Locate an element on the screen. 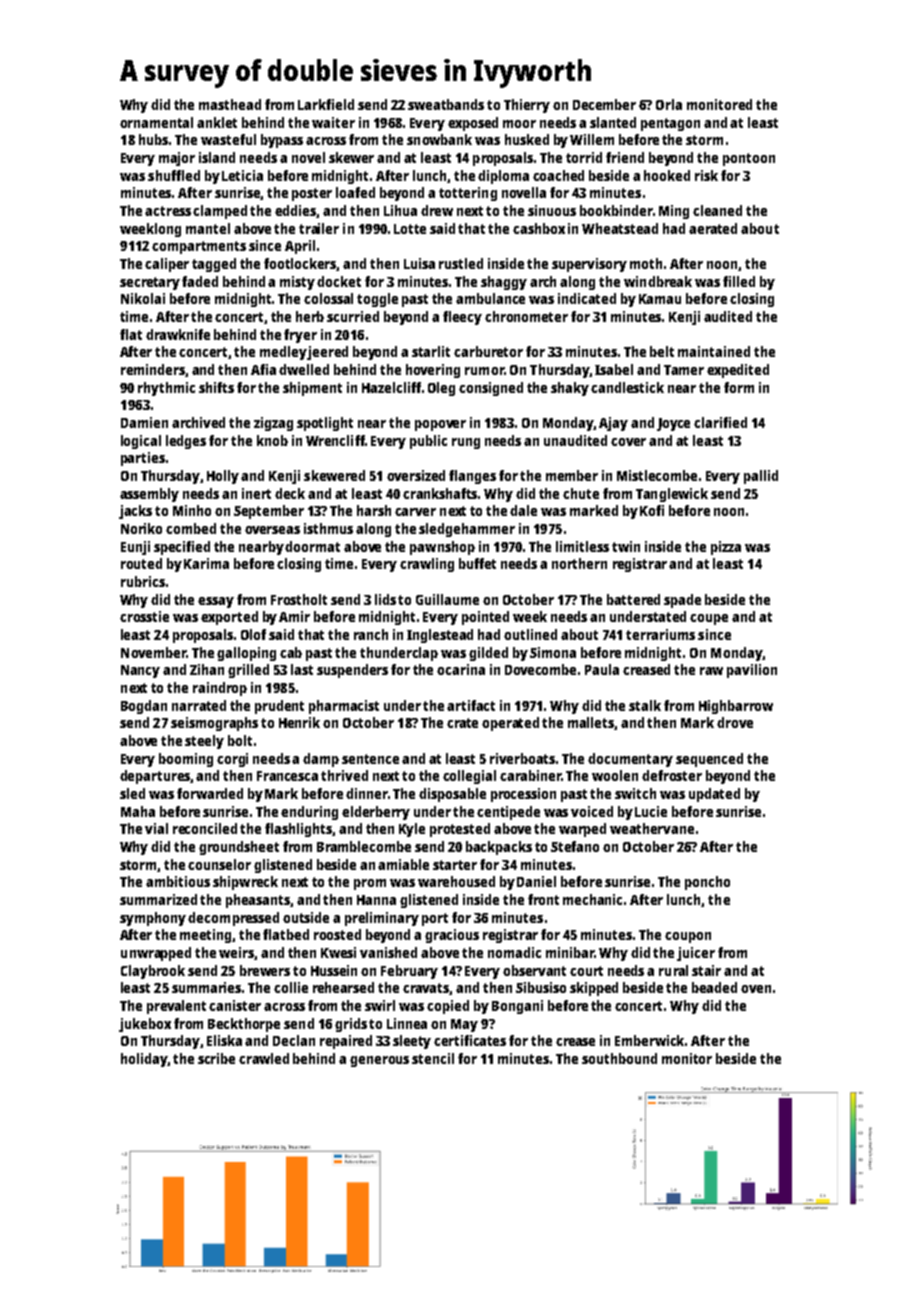 Image resolution: width=908 pixels, height=1316 pixels. Thierry is located at coordinates (527, 106).
